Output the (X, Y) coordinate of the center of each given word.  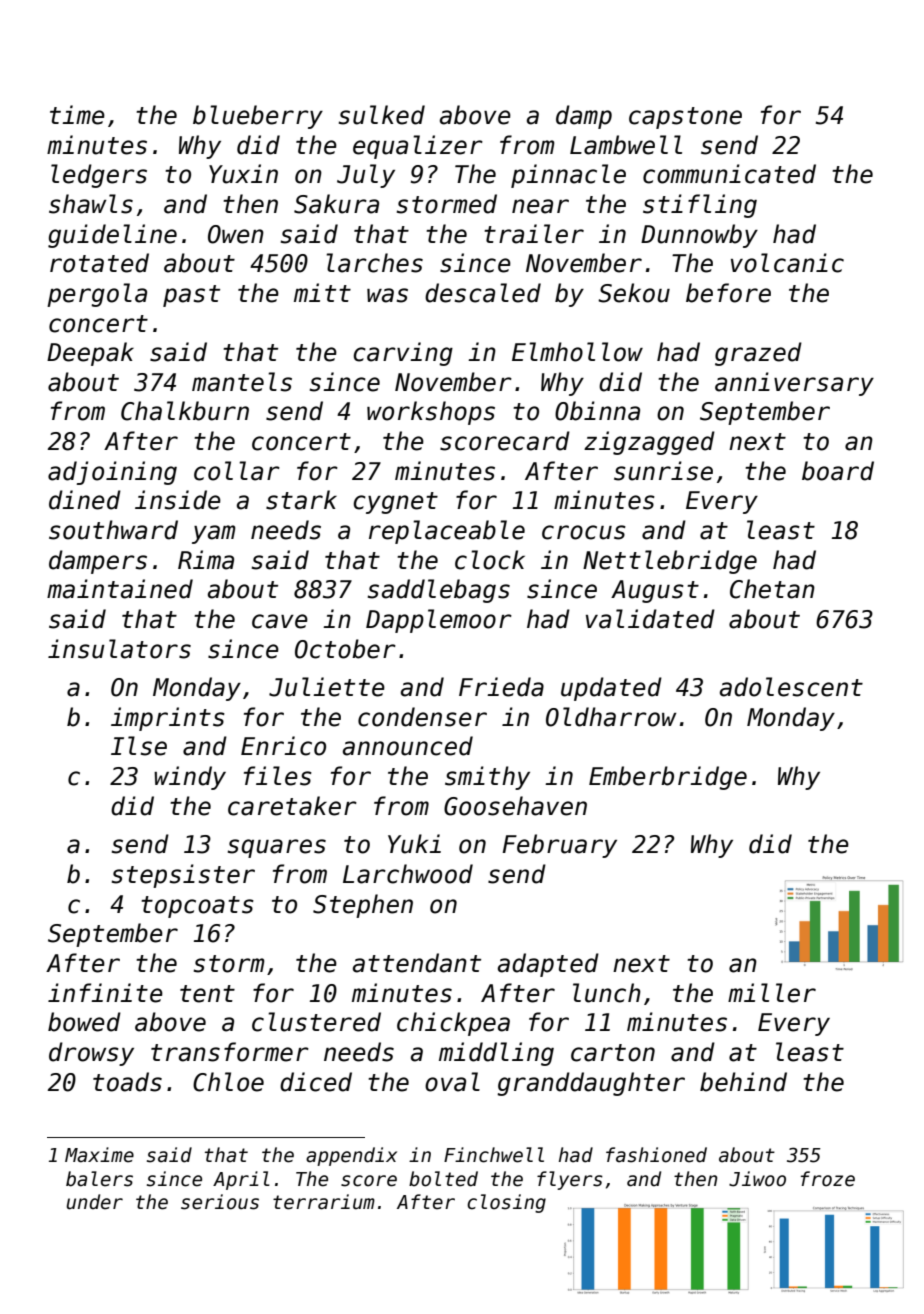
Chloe (228, 1082)
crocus (584, 532)
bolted (443, 1179)
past (191, 296)
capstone (685, 118)
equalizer (418, 147)
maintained (120, 589)
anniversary (794, 384)
